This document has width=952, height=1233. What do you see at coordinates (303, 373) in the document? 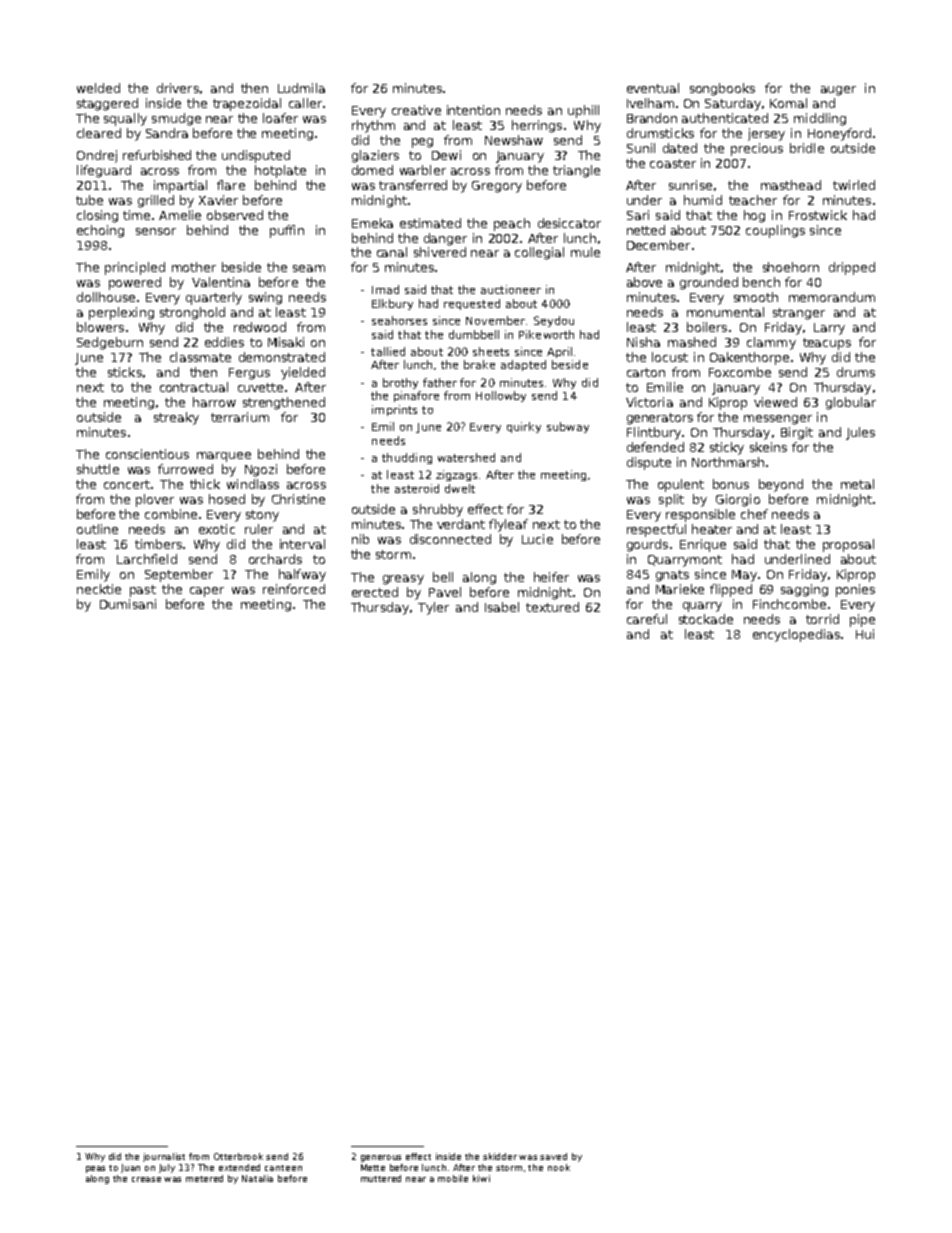
I see `yielded` at bounding box center [303, 373].
